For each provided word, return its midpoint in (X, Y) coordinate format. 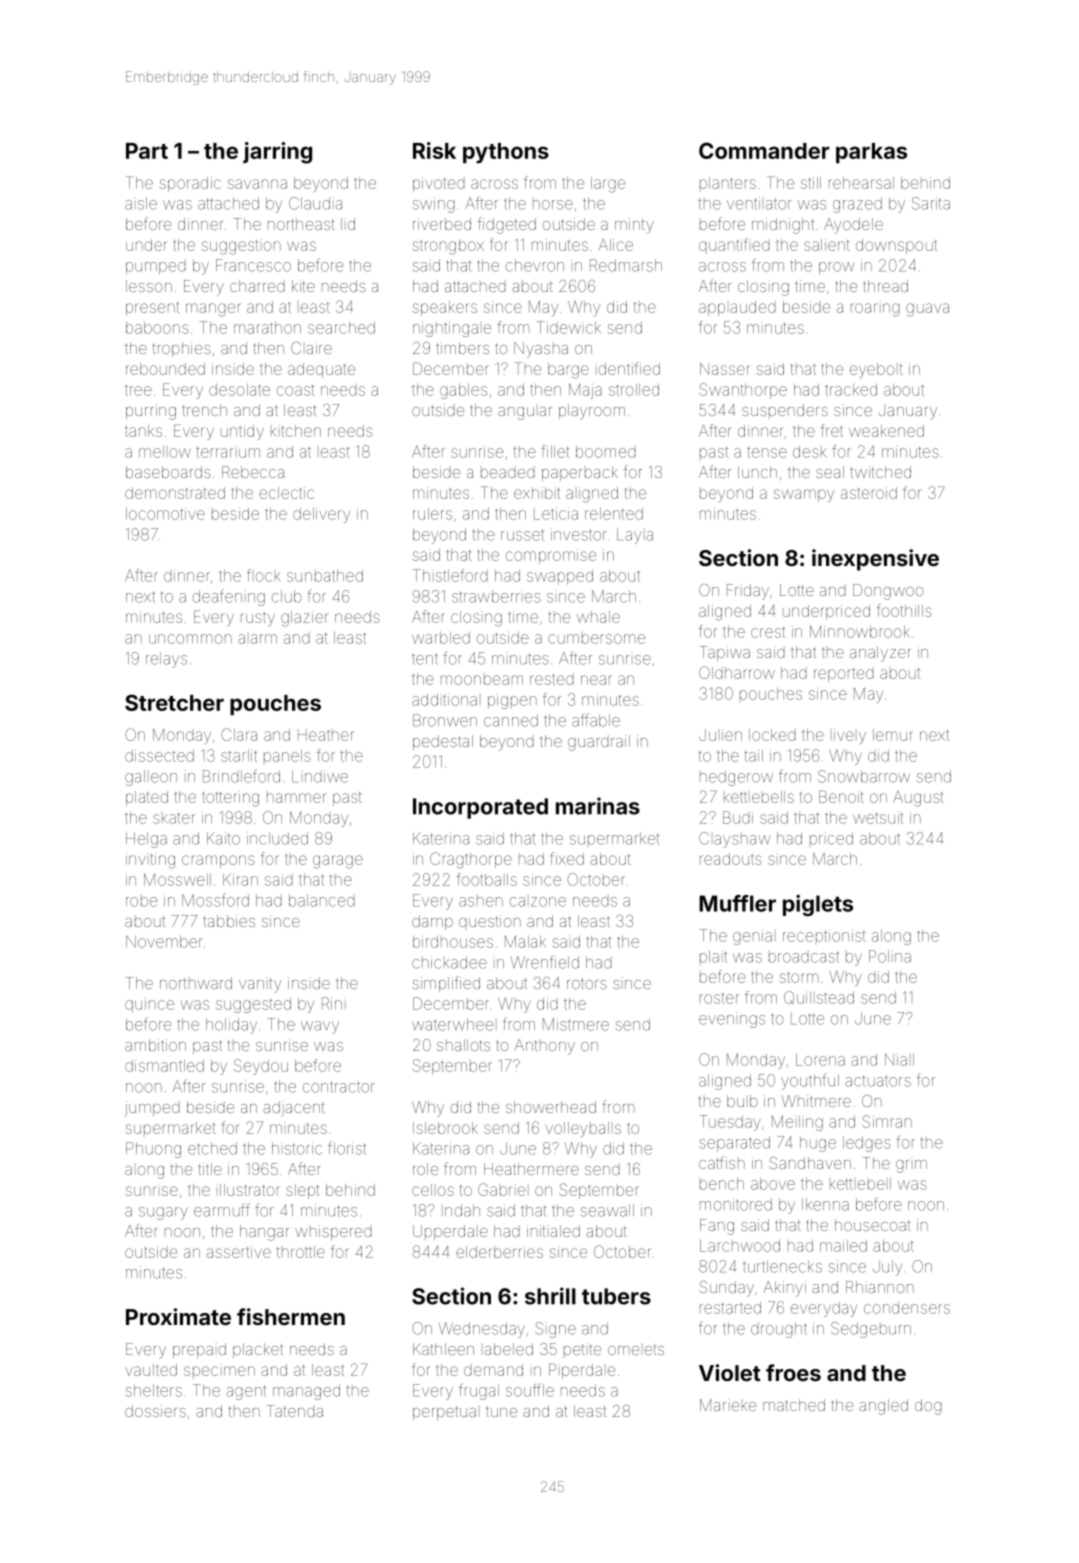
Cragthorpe (471, 860)
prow (836, 268)
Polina (890, 956)
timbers (462, 348)
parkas (871, 153)
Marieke (728, 1405)
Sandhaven (810, 1163)
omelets (636, 1349)
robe (141, 902)
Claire (311, 348)
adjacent (294, 1109)
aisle (141, 203)
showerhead (551, 1107)
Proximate (178, 1316)
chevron (535, 265)
